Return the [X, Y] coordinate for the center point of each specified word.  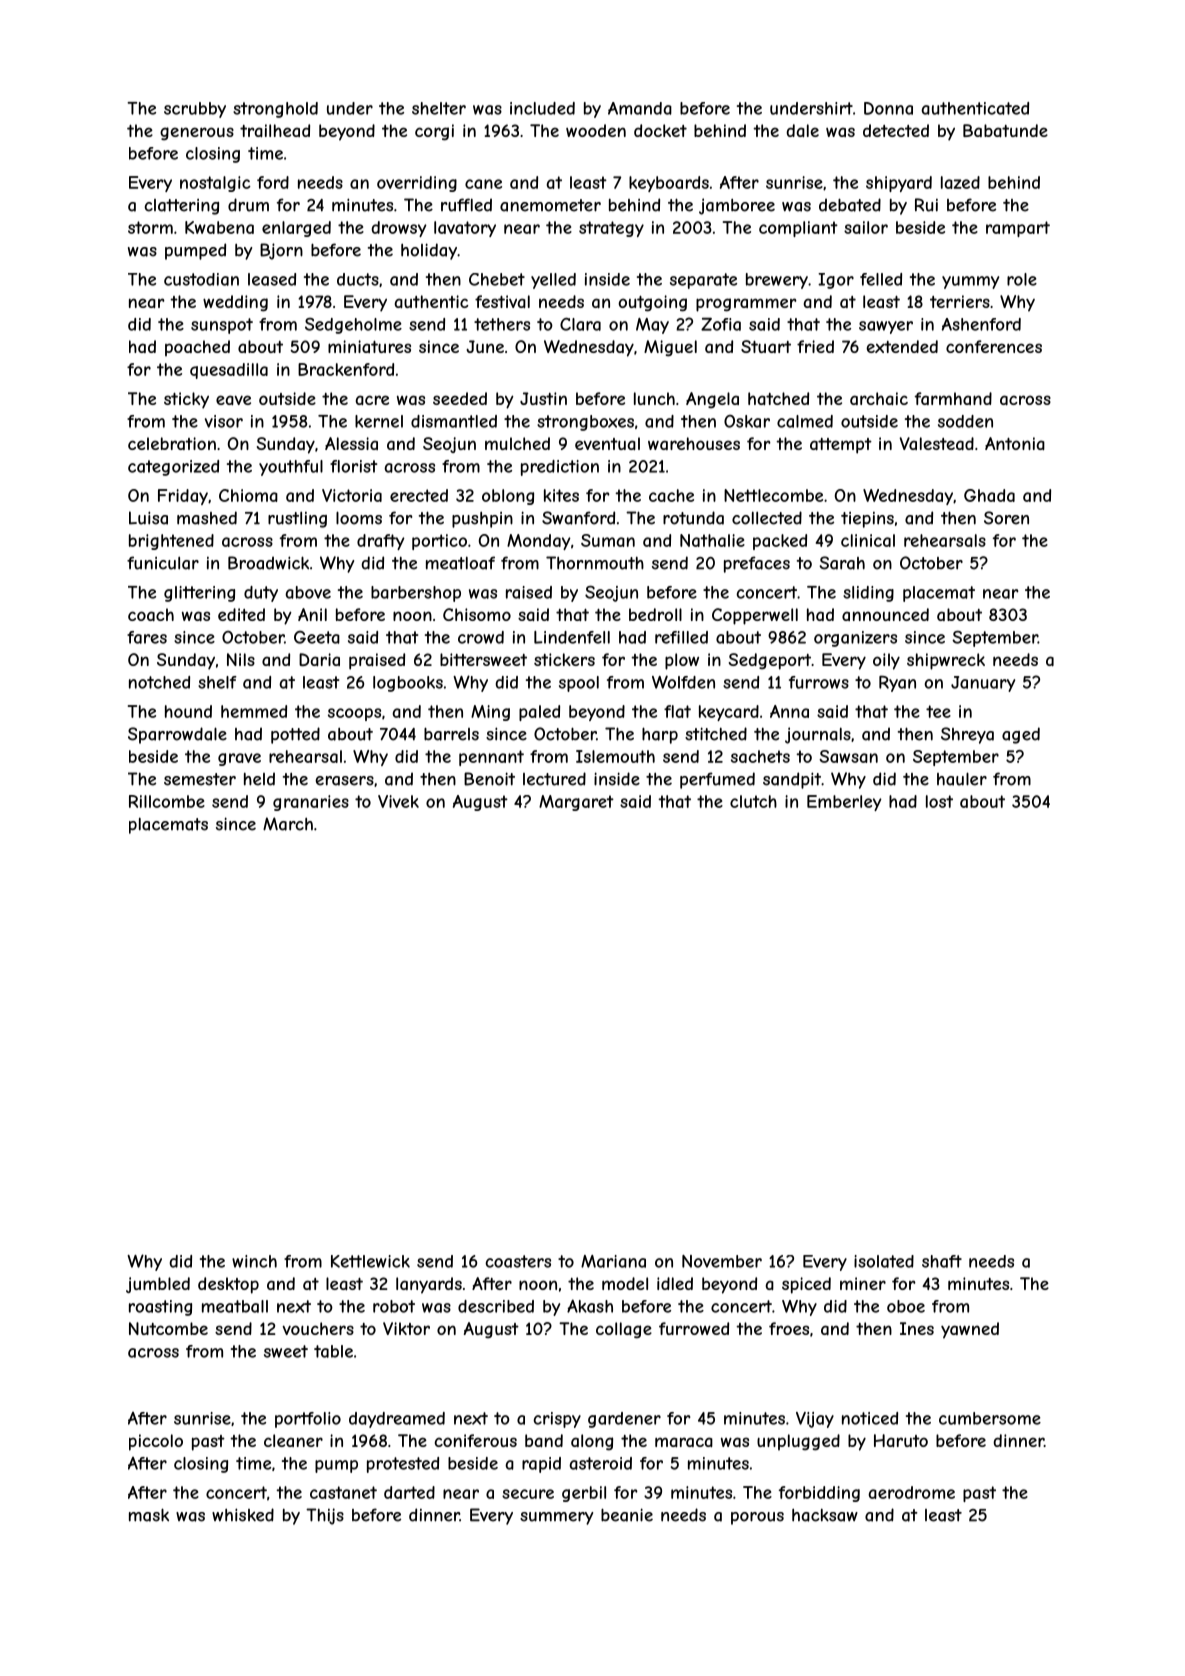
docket [660, 130]
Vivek [398, 801]
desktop [228, 1285]
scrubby [195, 110]
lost [939, 801]
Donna [888, 108]
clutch [753, 801]
